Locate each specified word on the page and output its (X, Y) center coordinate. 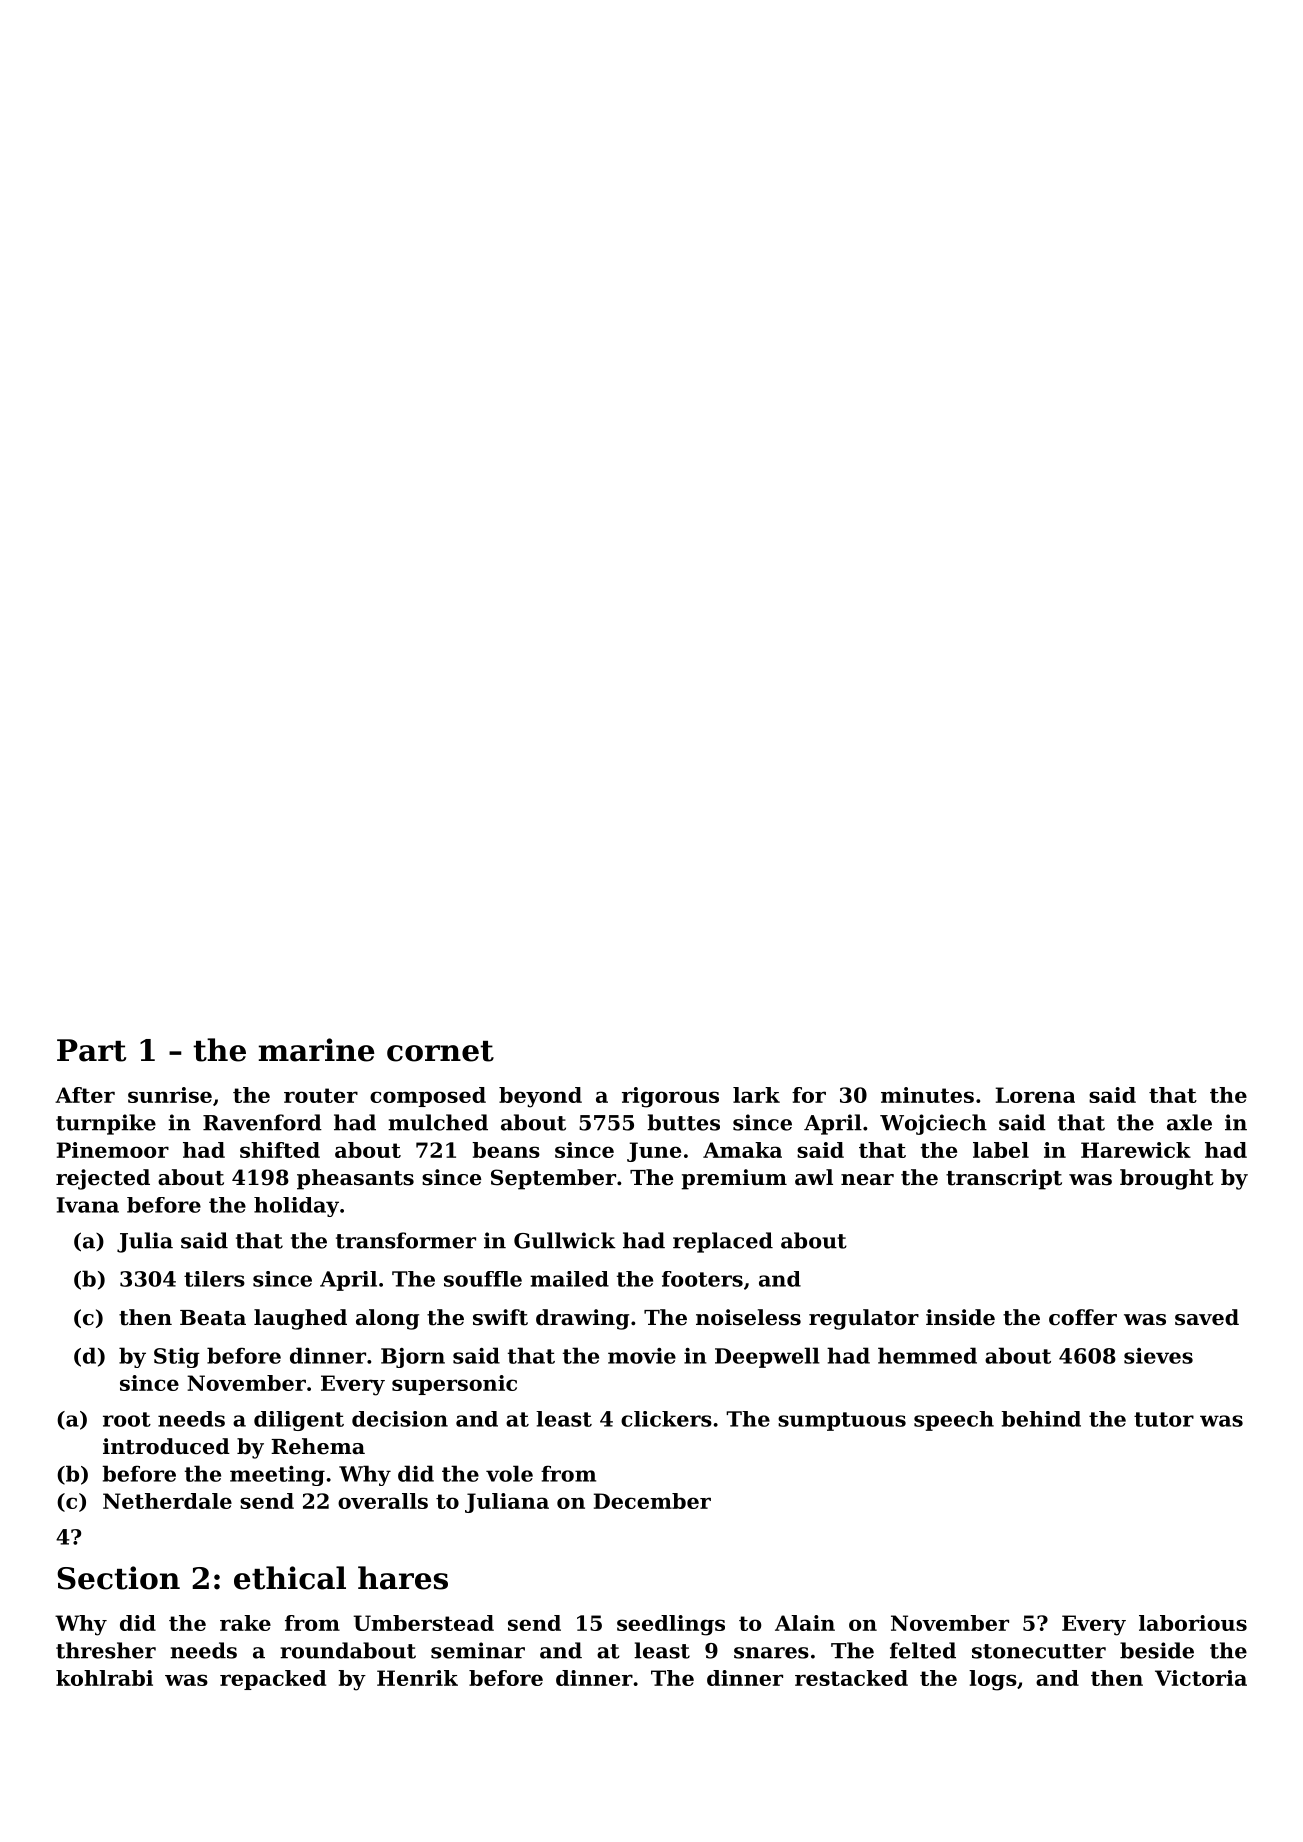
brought (1167, 1179)
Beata (213, 1318)
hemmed (927, 1355)
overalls (383, 1501)
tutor (1164, 1419)
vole (509, 1473)
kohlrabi (104, 1678)
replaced (723, 1242)
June (654, 1152)
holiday (296, 1207)
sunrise (170, 1095)
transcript (1004, 1179)
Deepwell (767, 1357)
